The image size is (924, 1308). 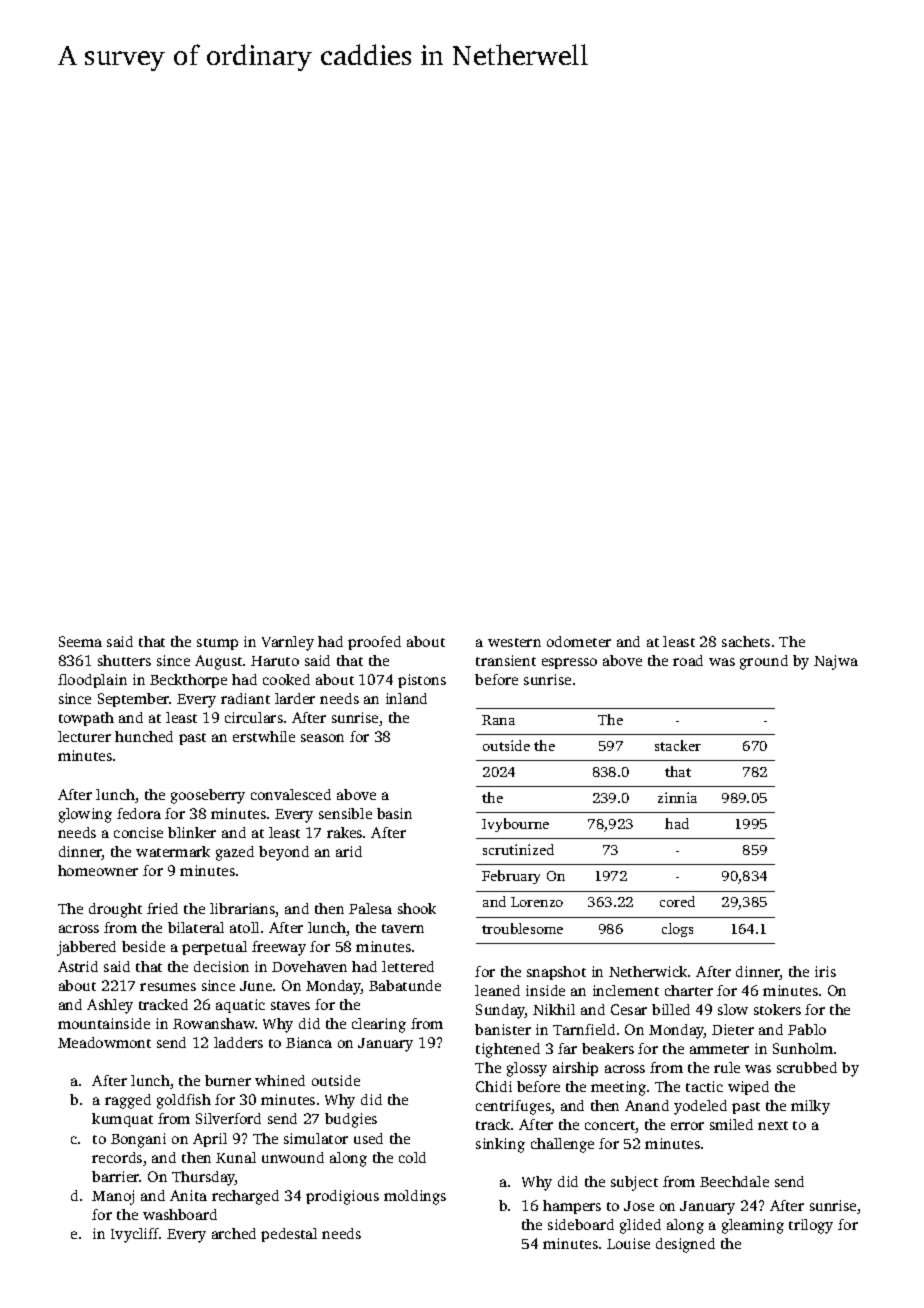 I want to click on washboard, so click(x=180, y=1214).
